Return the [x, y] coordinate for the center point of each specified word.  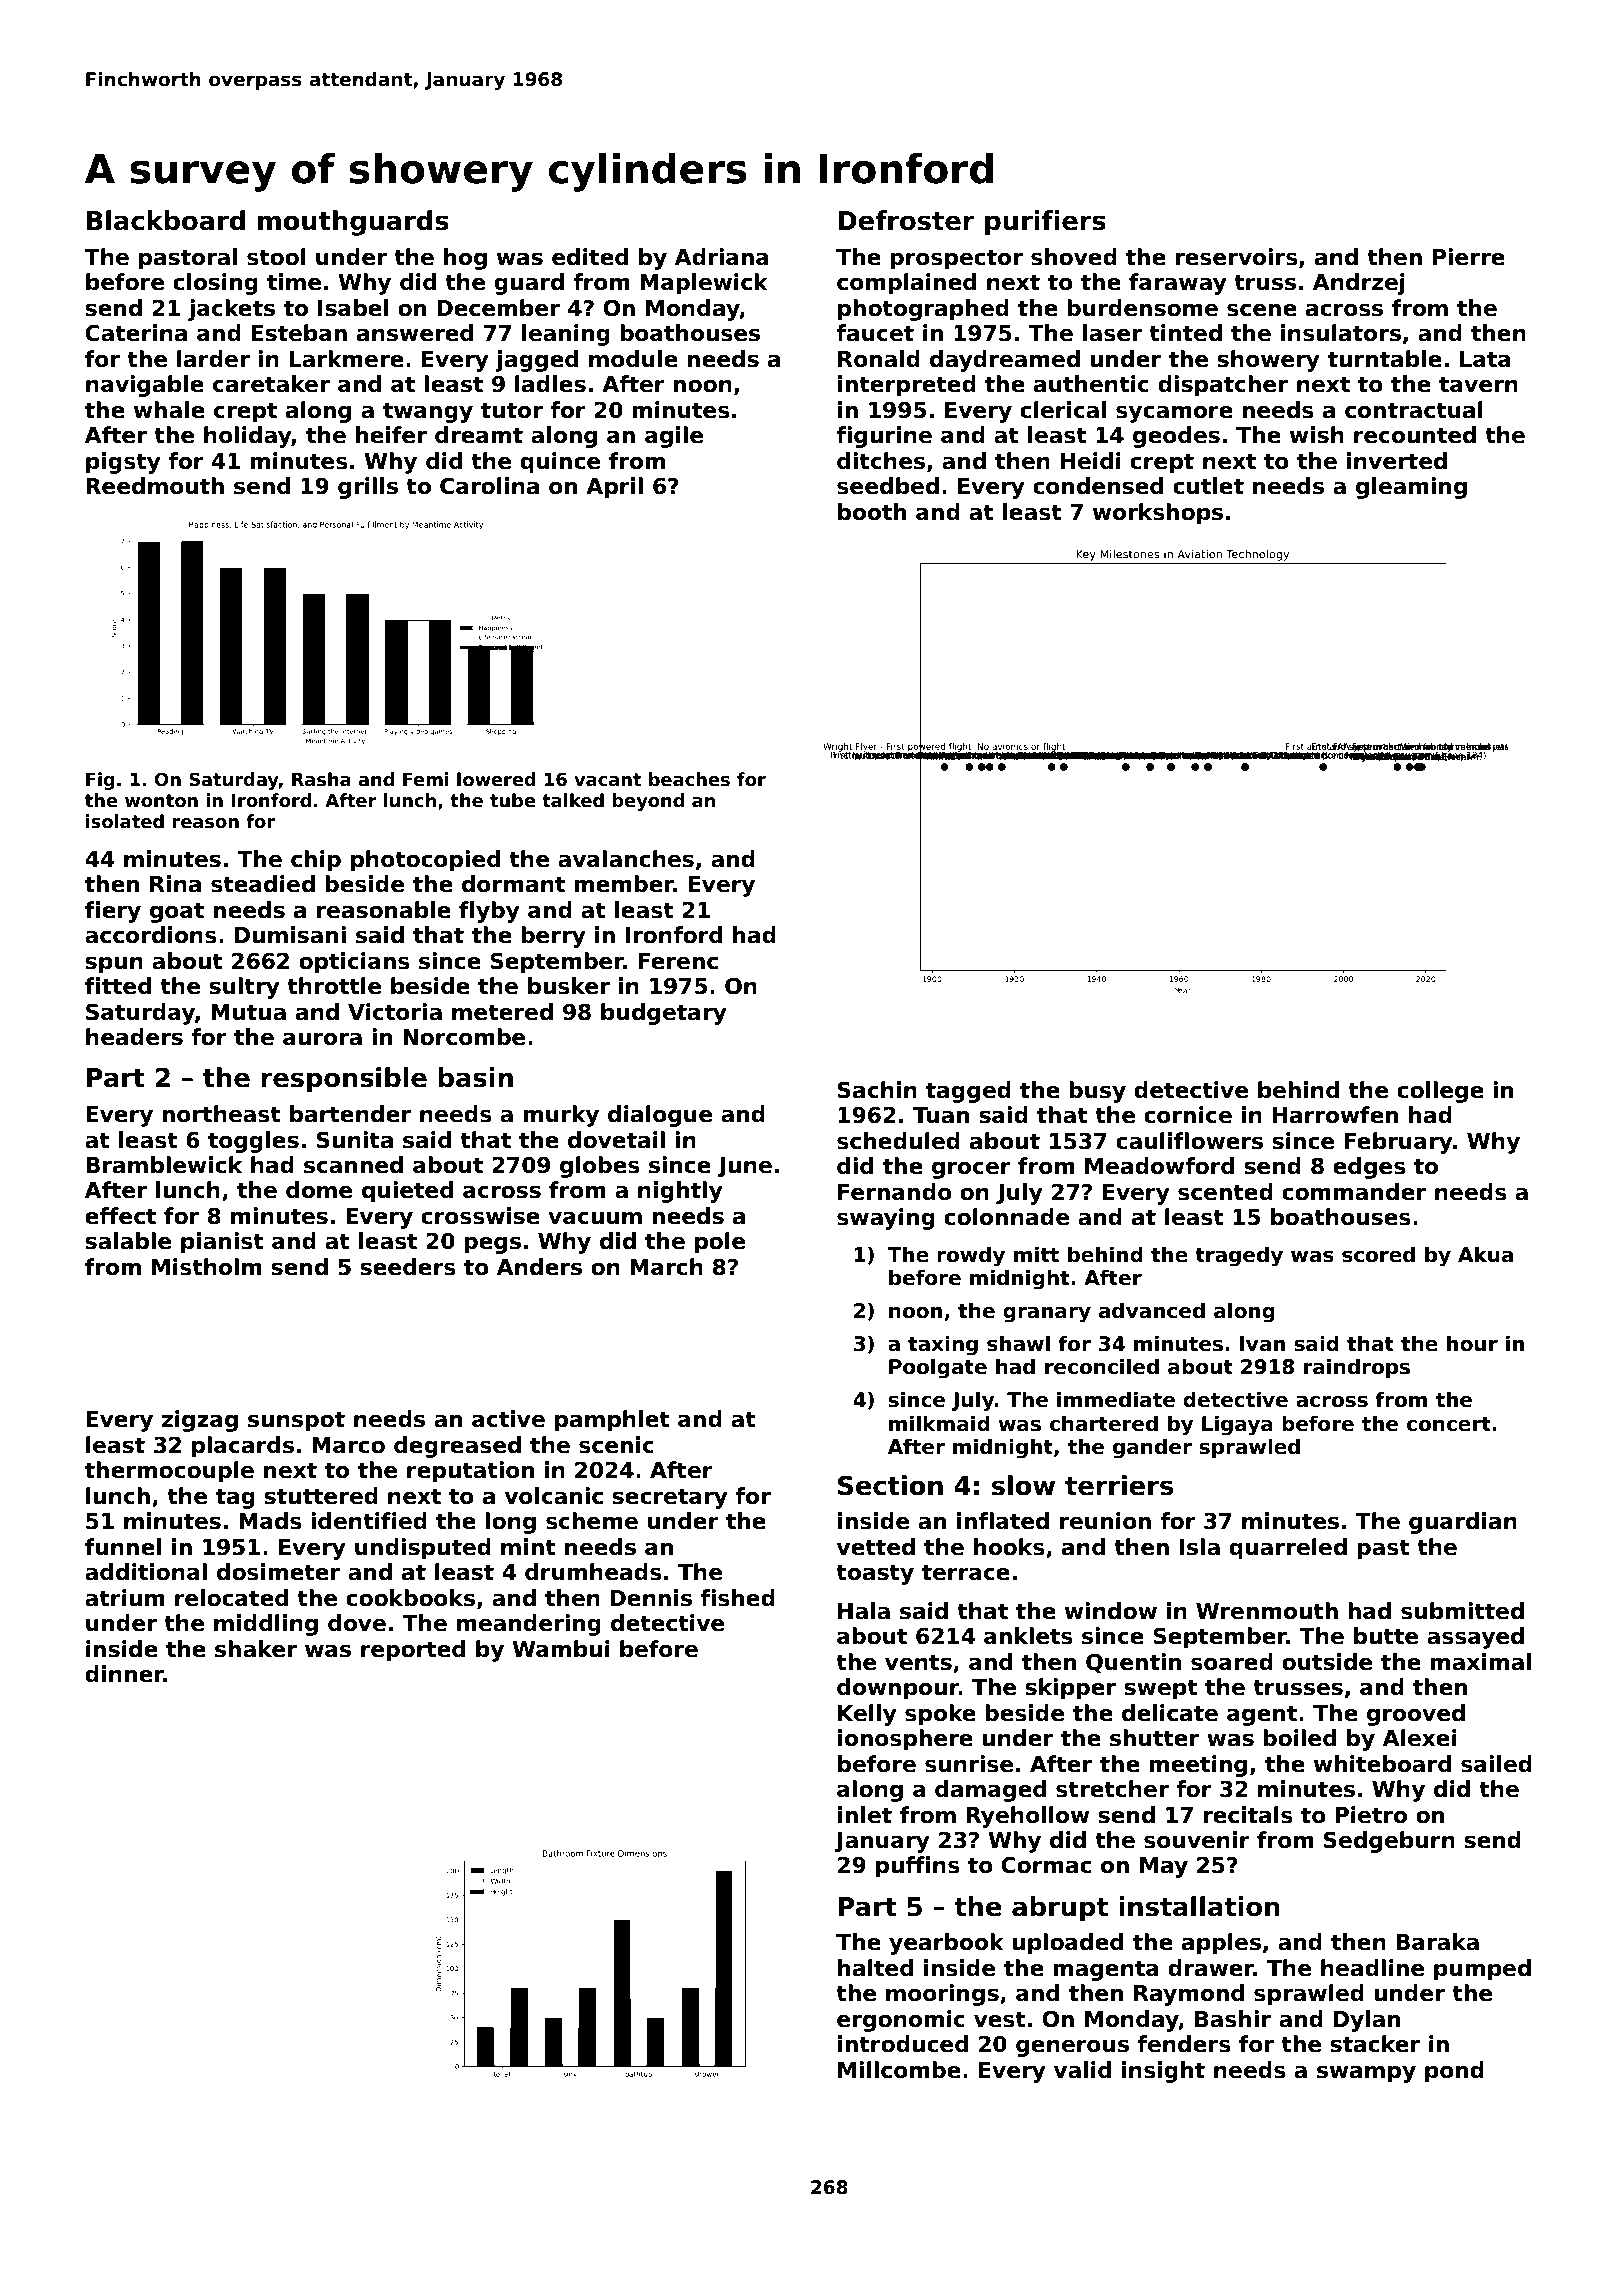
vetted [876, 1547]
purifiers [1045, 223]
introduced [903, 2044]
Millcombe [899, 2070]
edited [590, 257]
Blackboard [166, 220]
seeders [408, 1267]
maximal [1480, 1662]
